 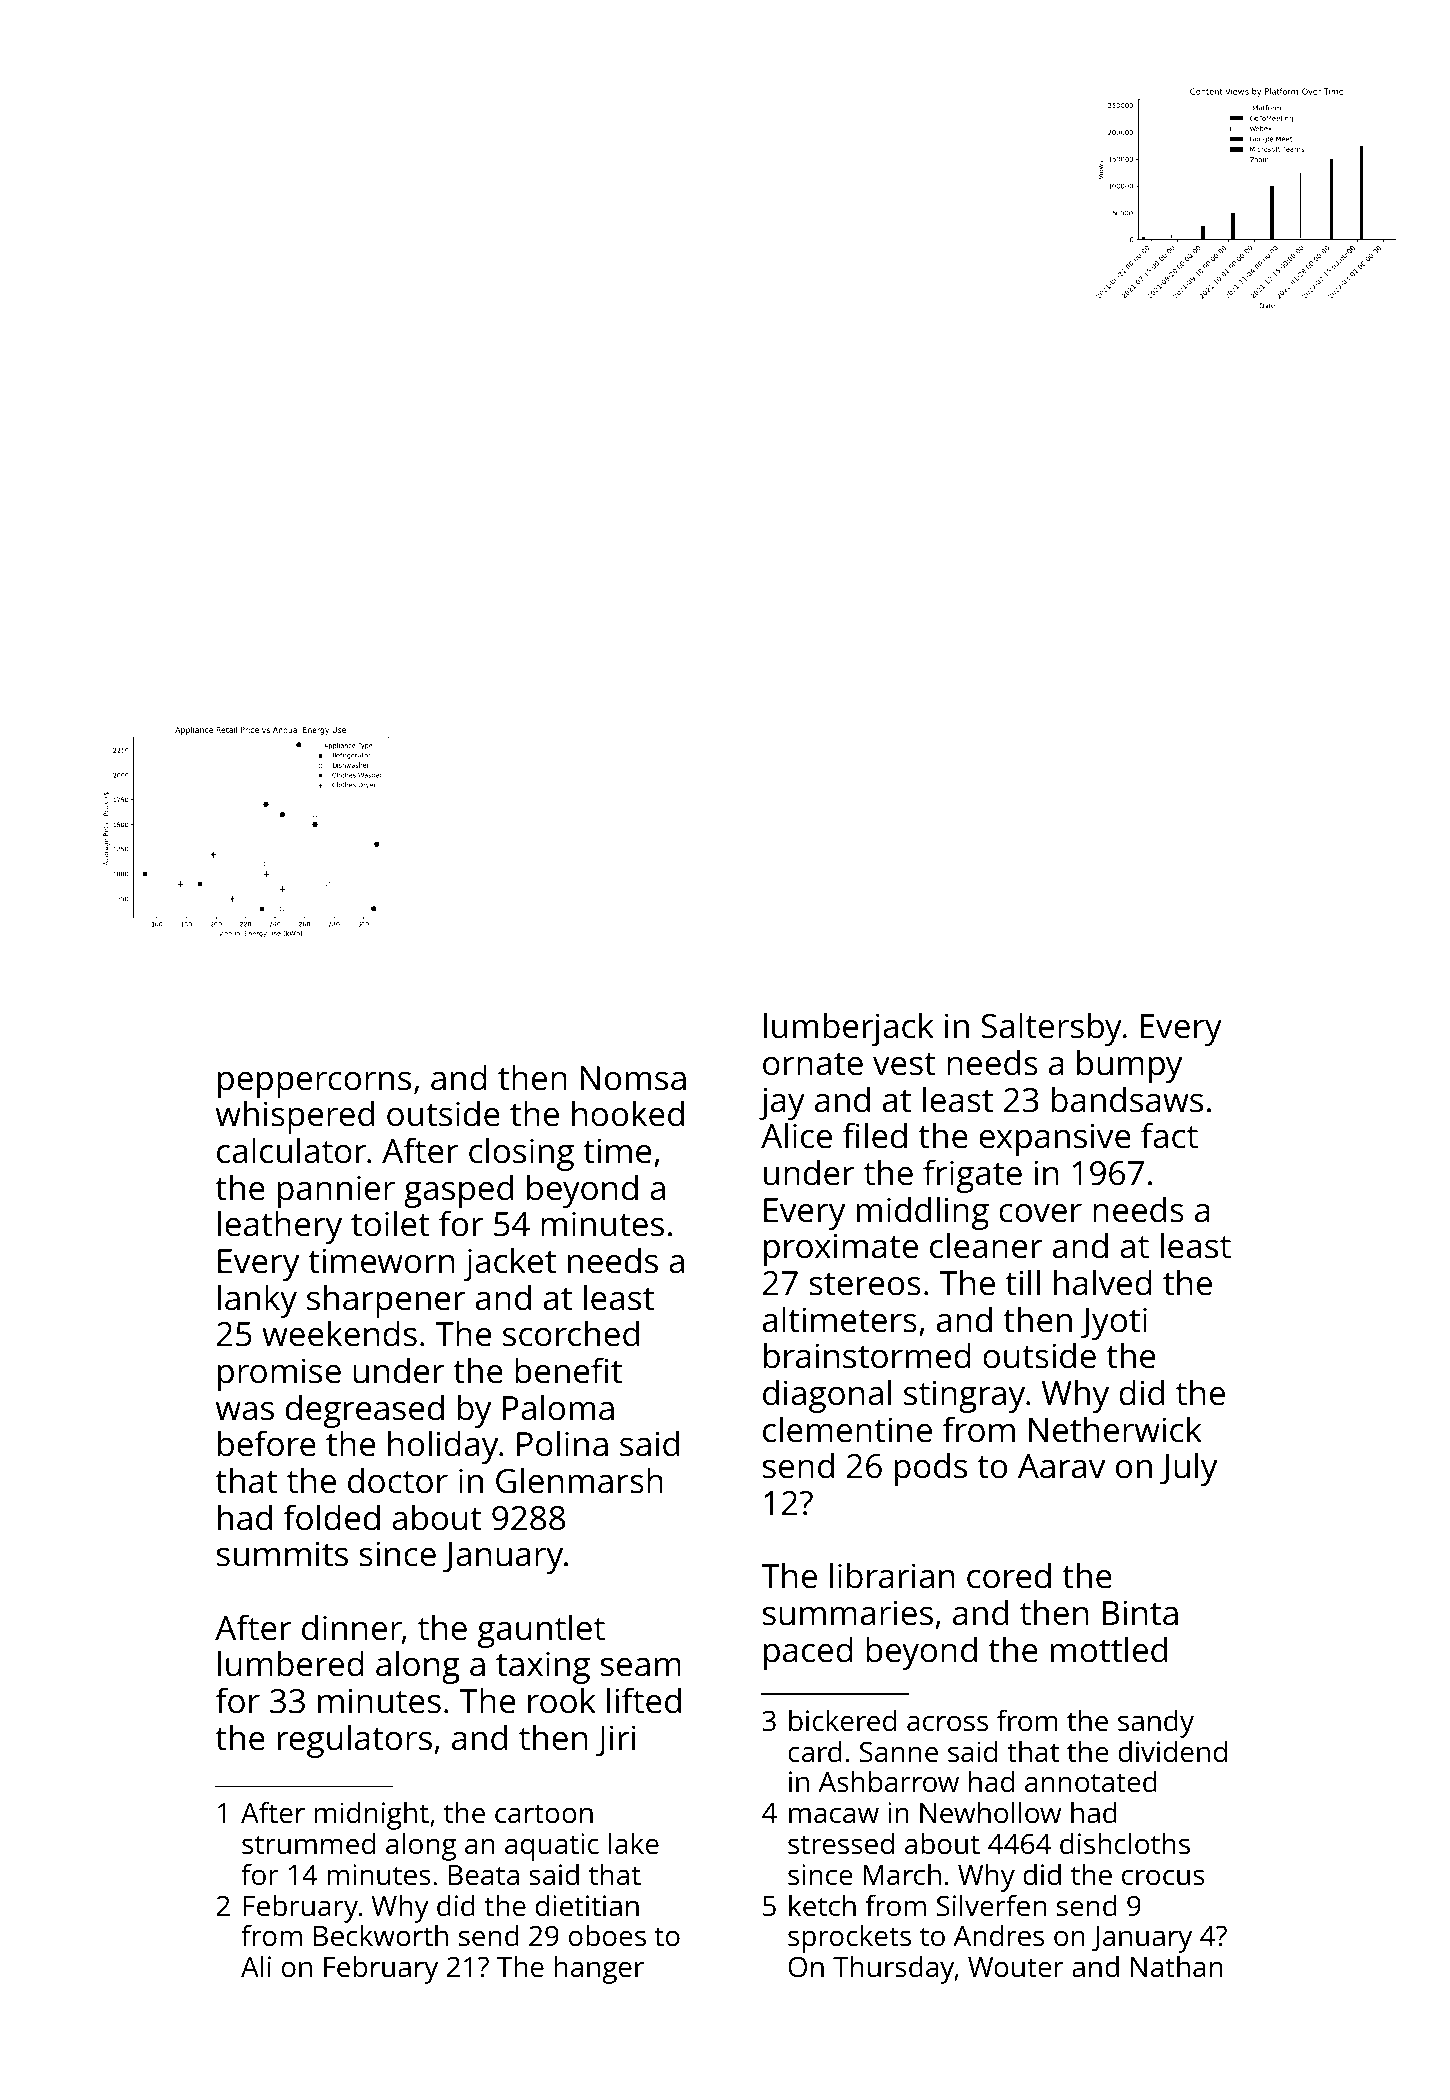 What do you see at coordinates (372, 1815) in the screenshot?
I see `midnight` at bounding box center [372, 1815].
